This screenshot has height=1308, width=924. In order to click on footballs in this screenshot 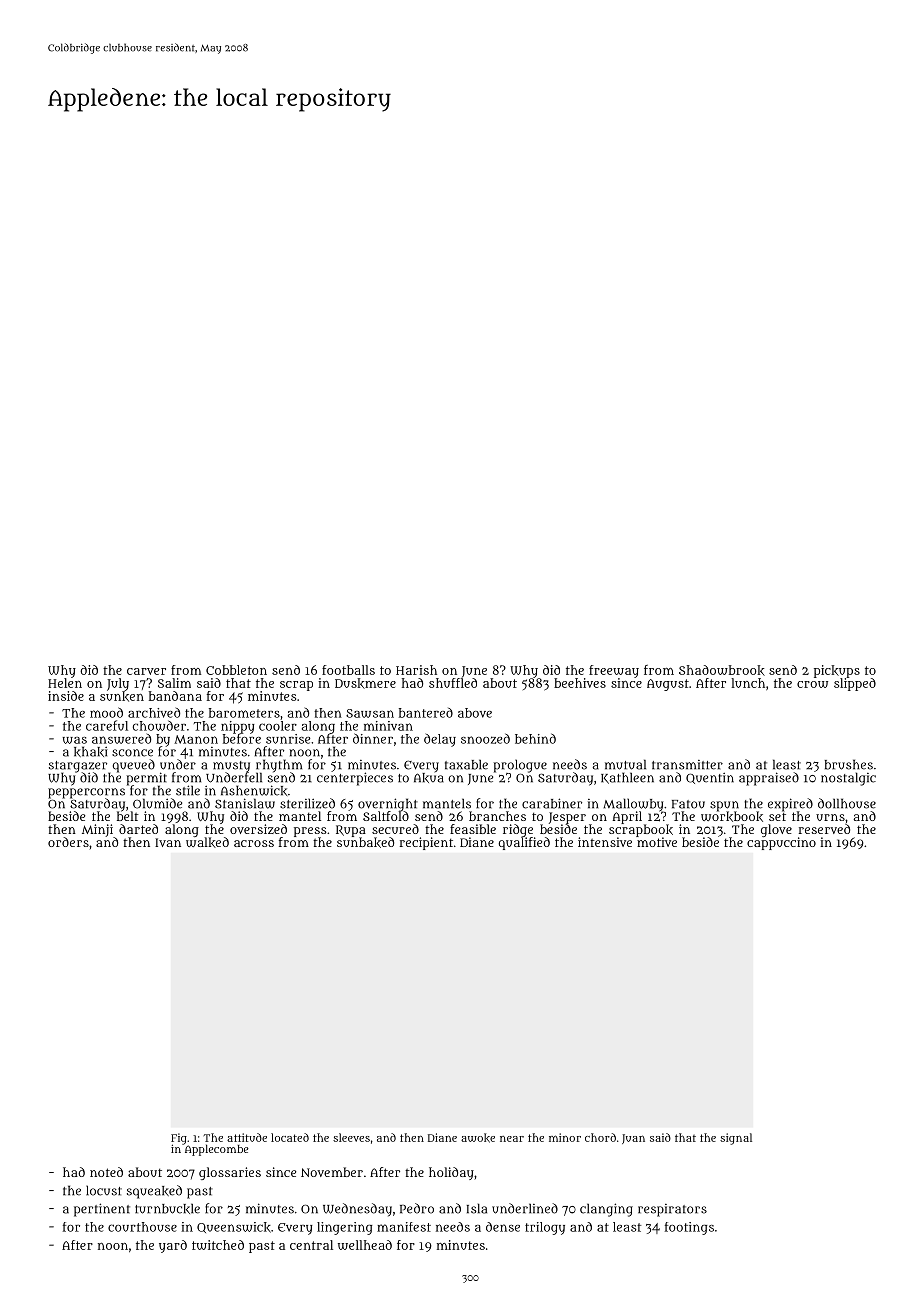, I will do `click(348, 670)`.
